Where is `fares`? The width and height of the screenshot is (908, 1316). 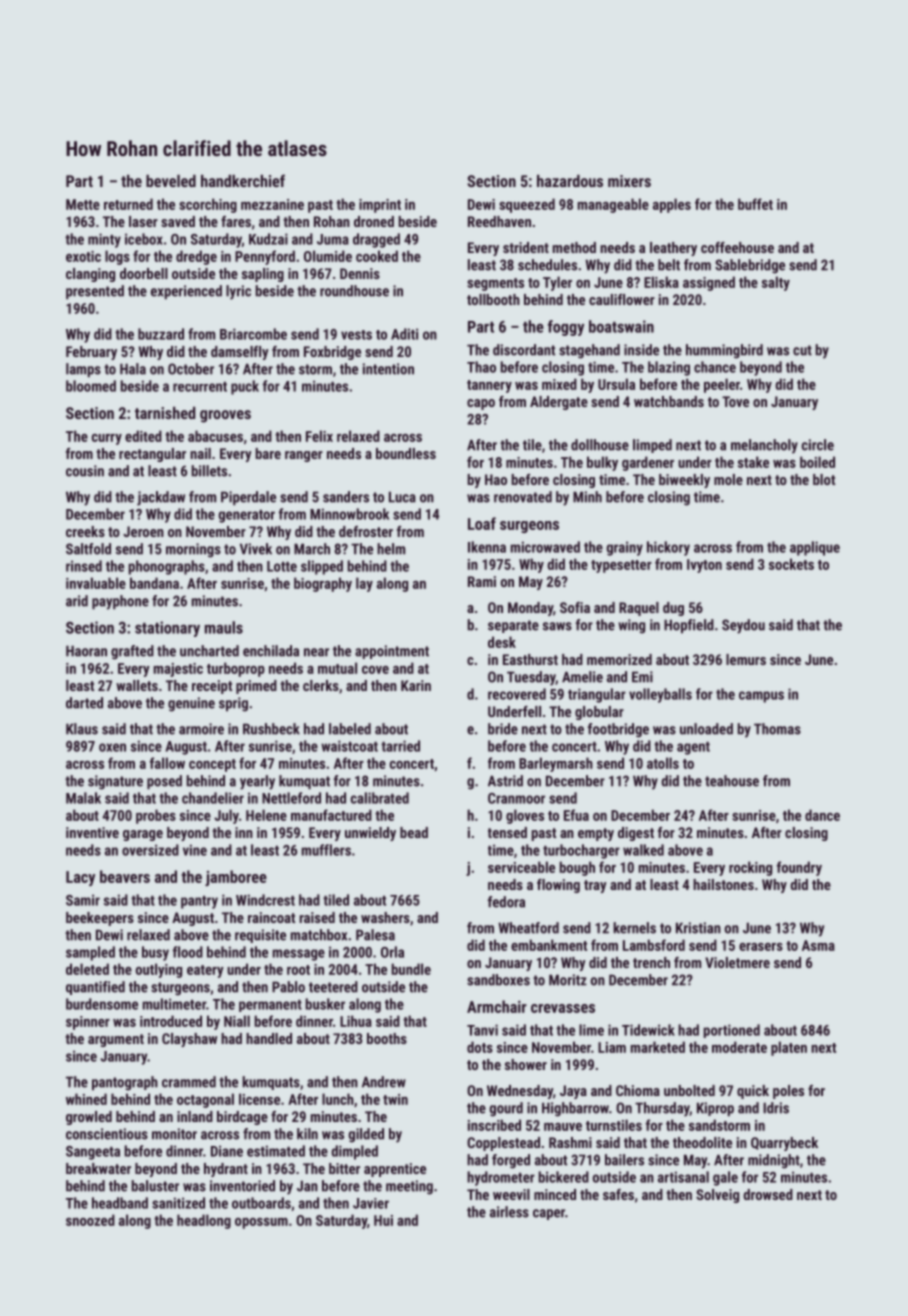
fares is located at coordinates (236, 221).
